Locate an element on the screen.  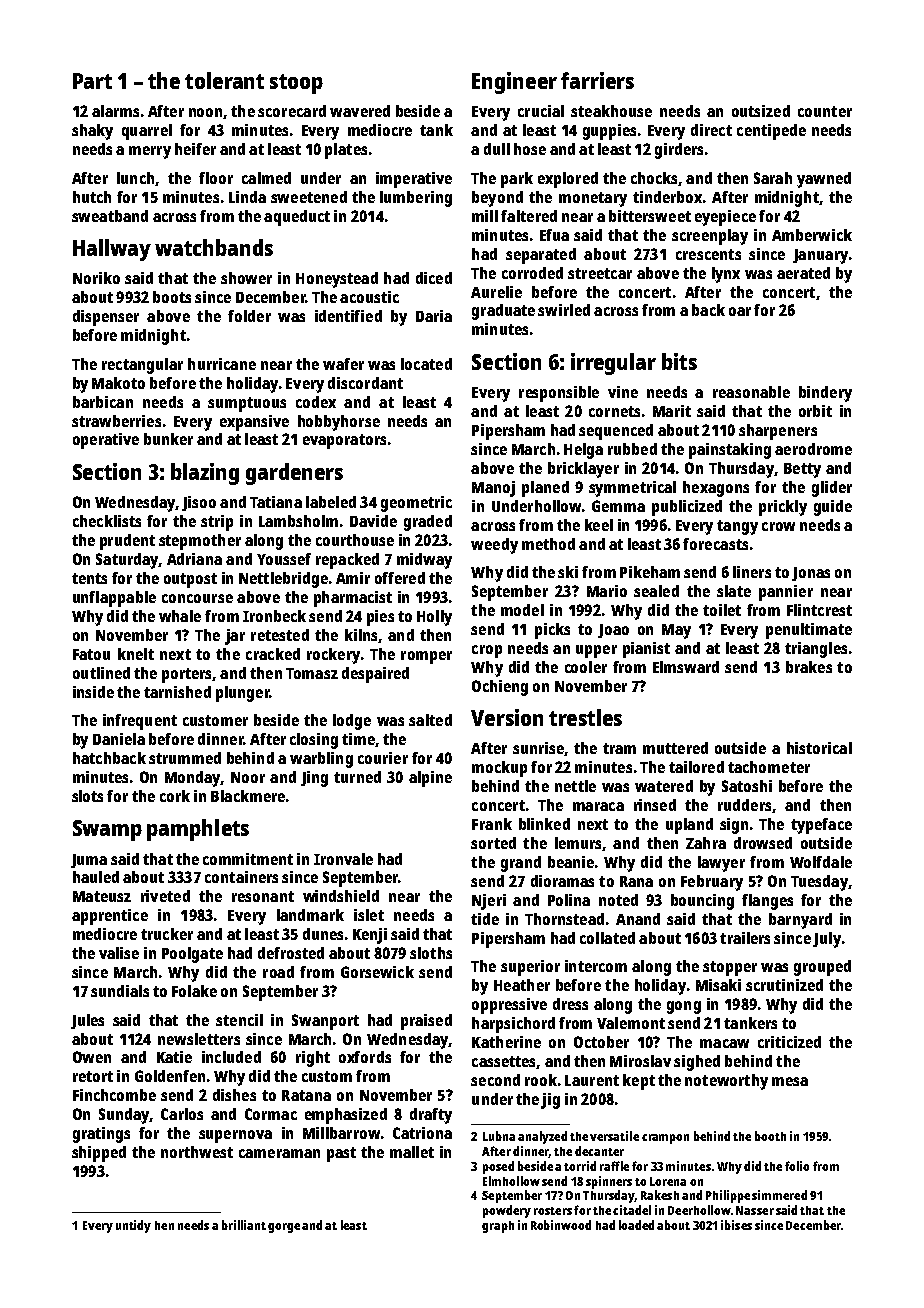
keel is located at coordinates (599, 525).
